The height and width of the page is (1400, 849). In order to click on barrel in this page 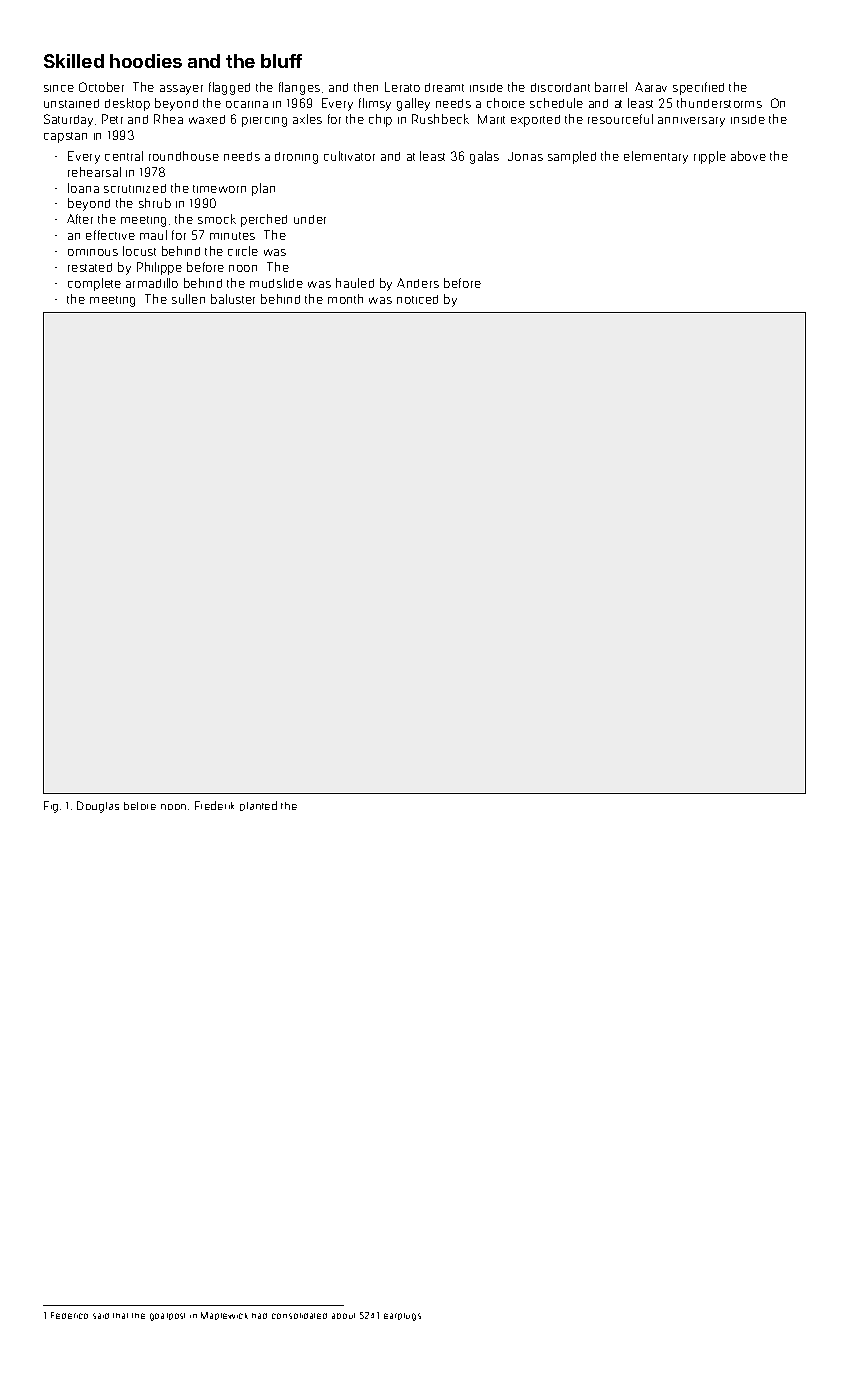, I will do `click(611, 87)`.
